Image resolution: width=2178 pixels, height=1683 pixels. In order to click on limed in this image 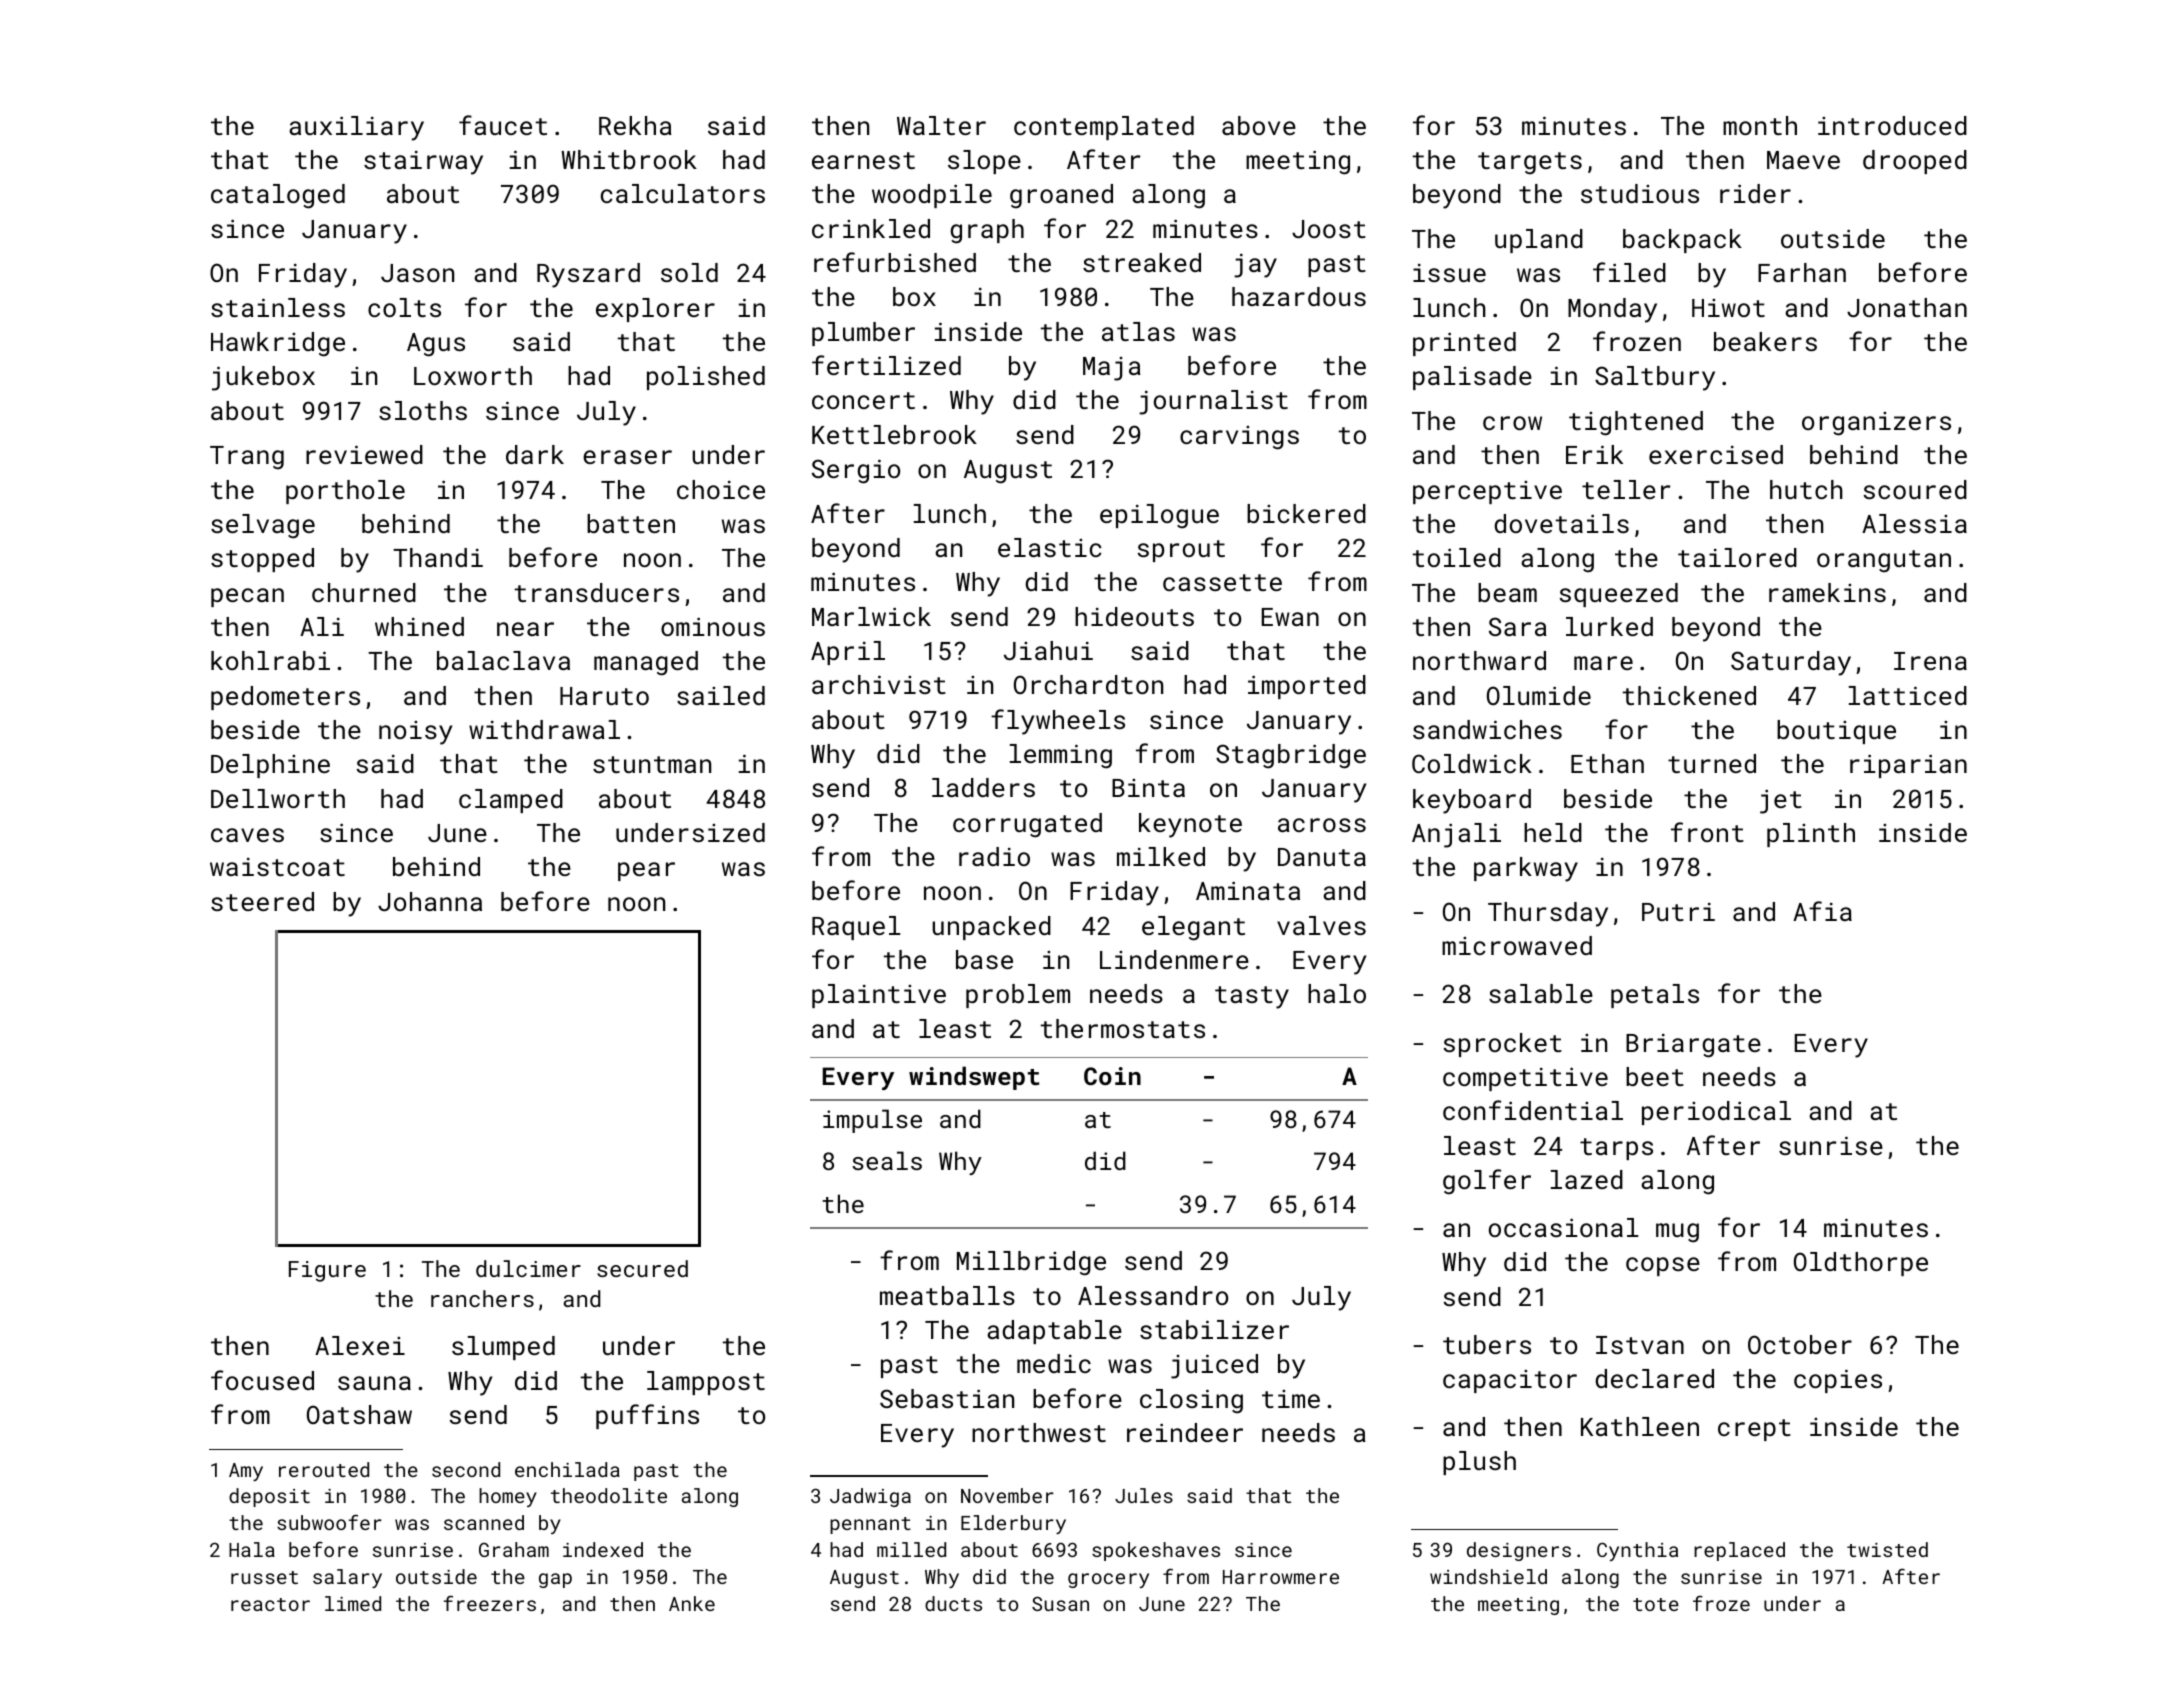, I will do `click(353, 1603)`.
